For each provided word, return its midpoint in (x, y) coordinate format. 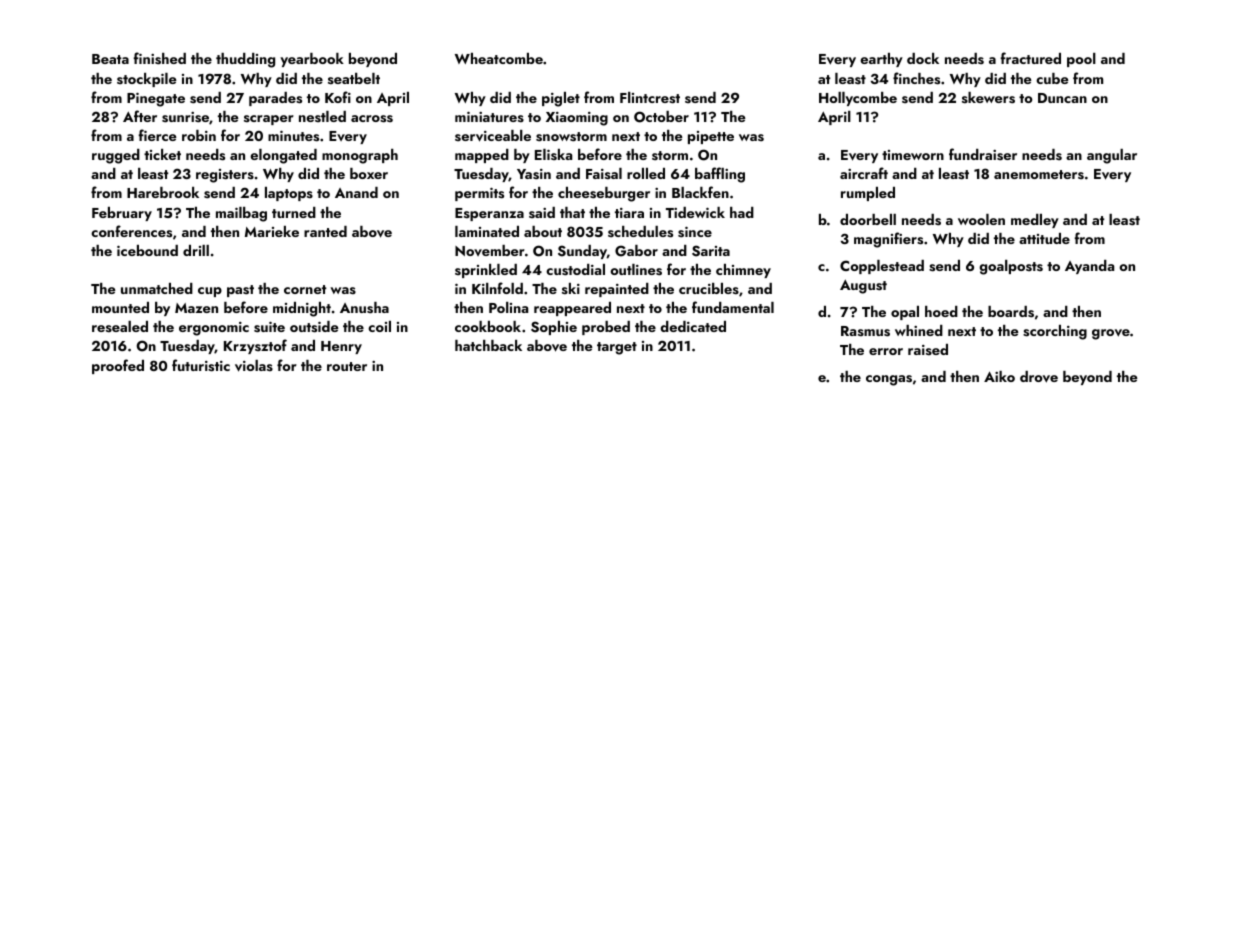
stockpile (147, 80)
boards (1011, 312)
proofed (118, 366)
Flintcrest (650, 98)
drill (196, 250)
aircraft (864, 173)
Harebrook (163, 192)
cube (1052, 78)
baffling (720, 175)
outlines (636, 270)
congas (889, 380)
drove (1039, 377)
